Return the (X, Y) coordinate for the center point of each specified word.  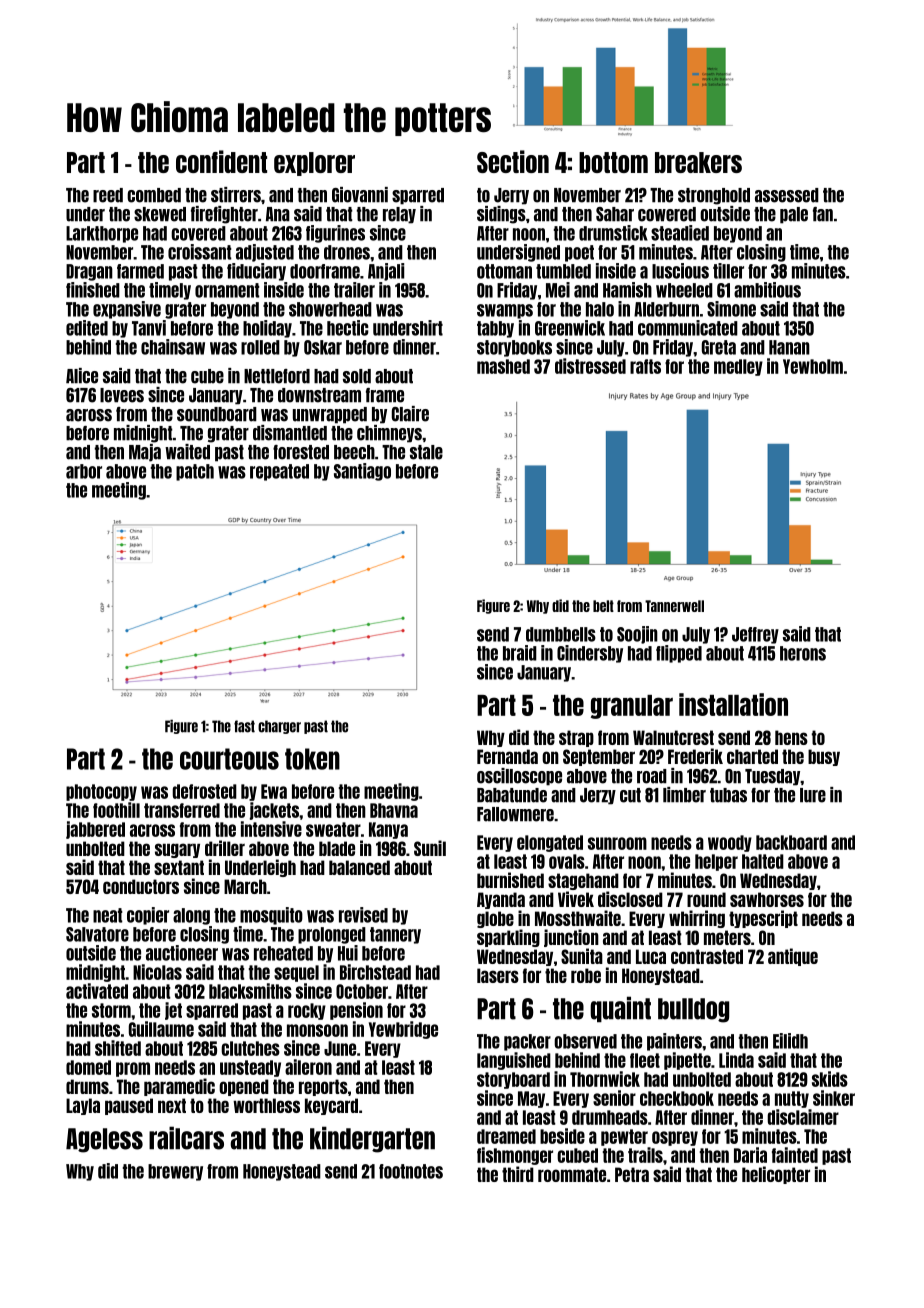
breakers (698, 162)
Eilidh (790, 1041)
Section (513, 161)
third (518, 1174)
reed (108, 195)
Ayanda (501, 900)
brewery (175, 1172)
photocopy (101, 792)
